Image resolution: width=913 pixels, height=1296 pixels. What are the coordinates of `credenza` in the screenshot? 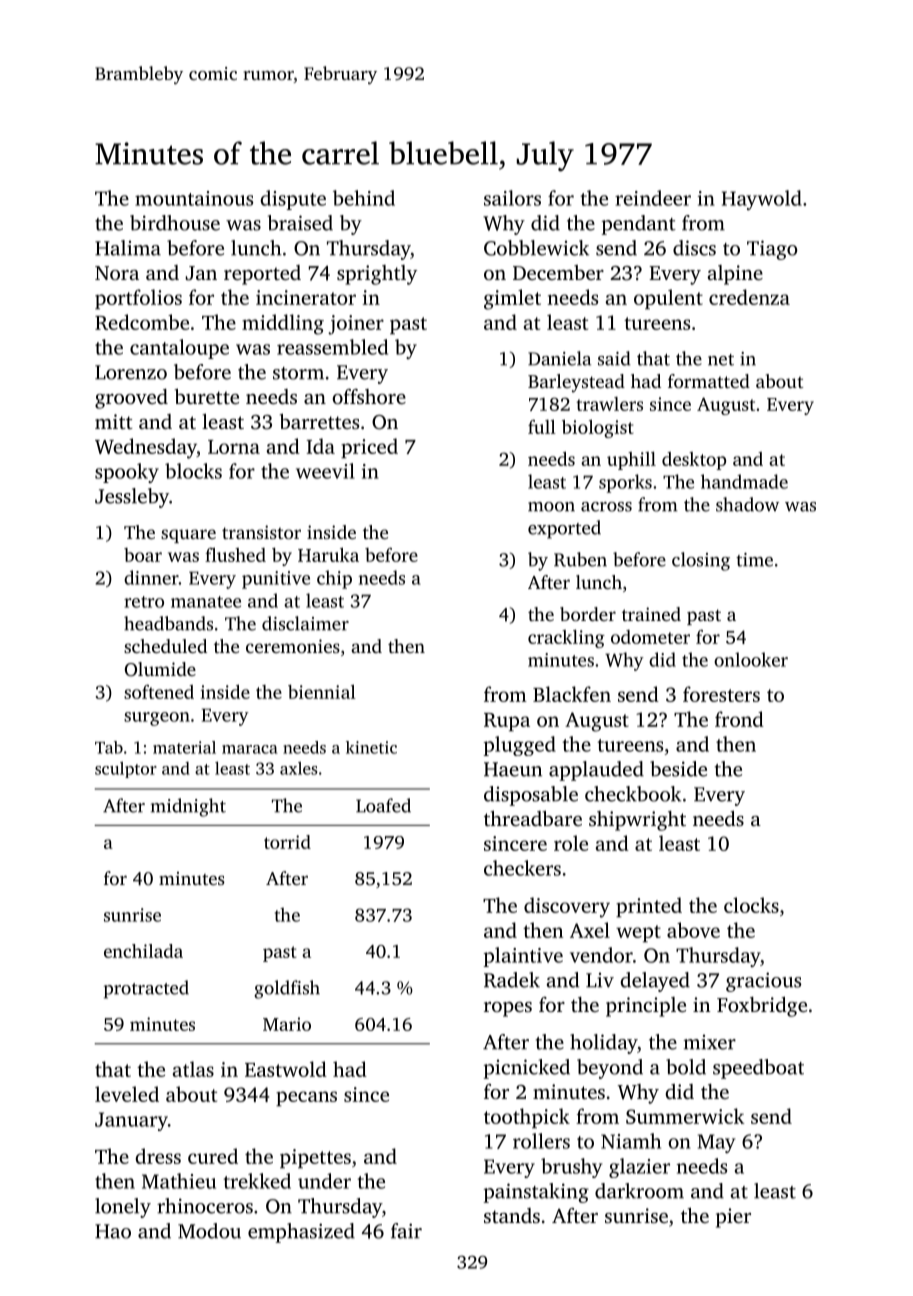 It's located at (749, 297).
